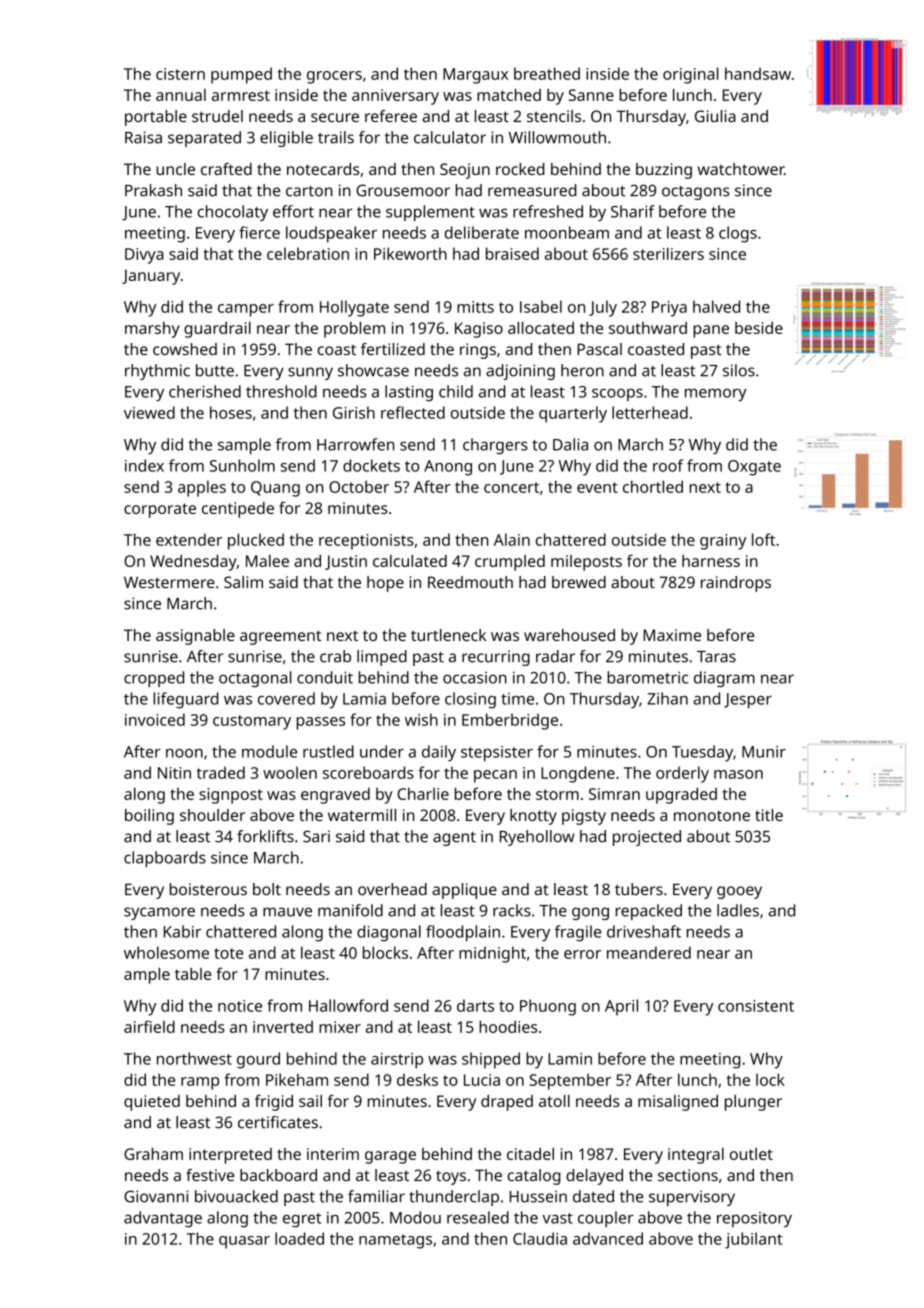  Describe the element at coordinates (180, 74) in the screenshot. I see `cistern` at that location.
